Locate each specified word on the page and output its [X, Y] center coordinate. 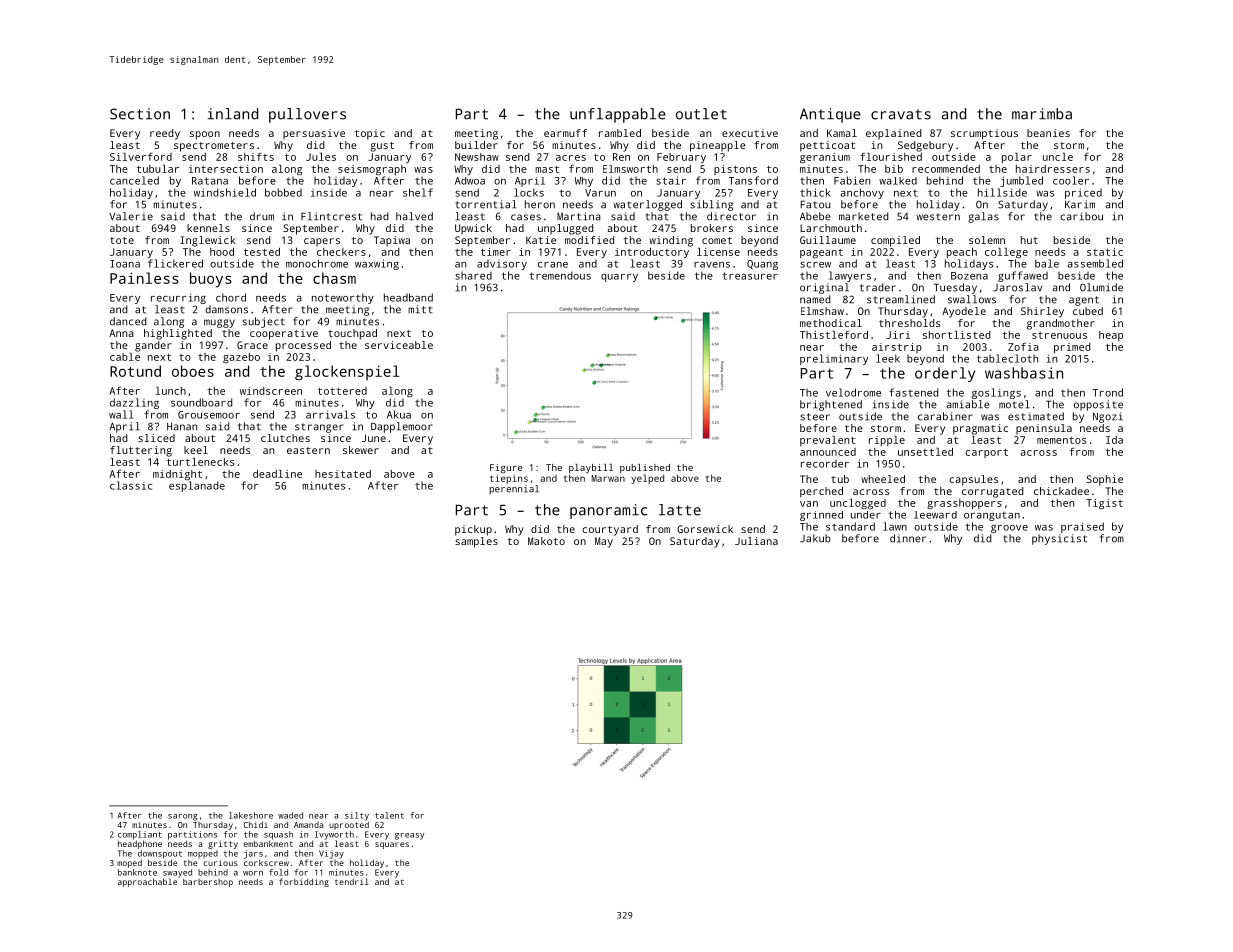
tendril [352, 881]
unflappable [618, 115]
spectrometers [214, 147]
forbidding [304, 882]
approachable [147, 882]
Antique [830, 115]
